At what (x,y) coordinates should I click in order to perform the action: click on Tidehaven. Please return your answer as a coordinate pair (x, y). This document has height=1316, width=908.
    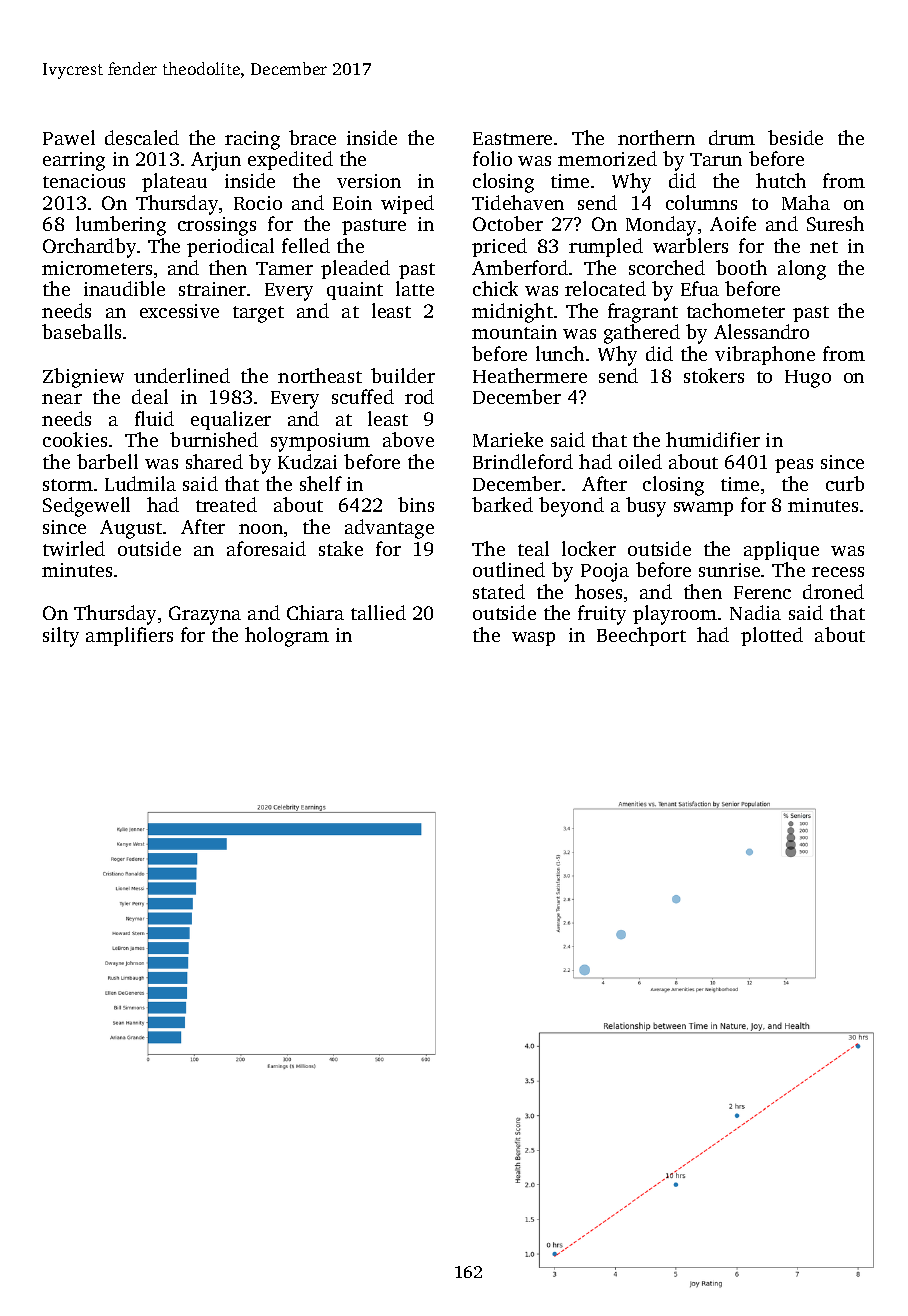
    Looking at the image, I should click on (518, 202).
